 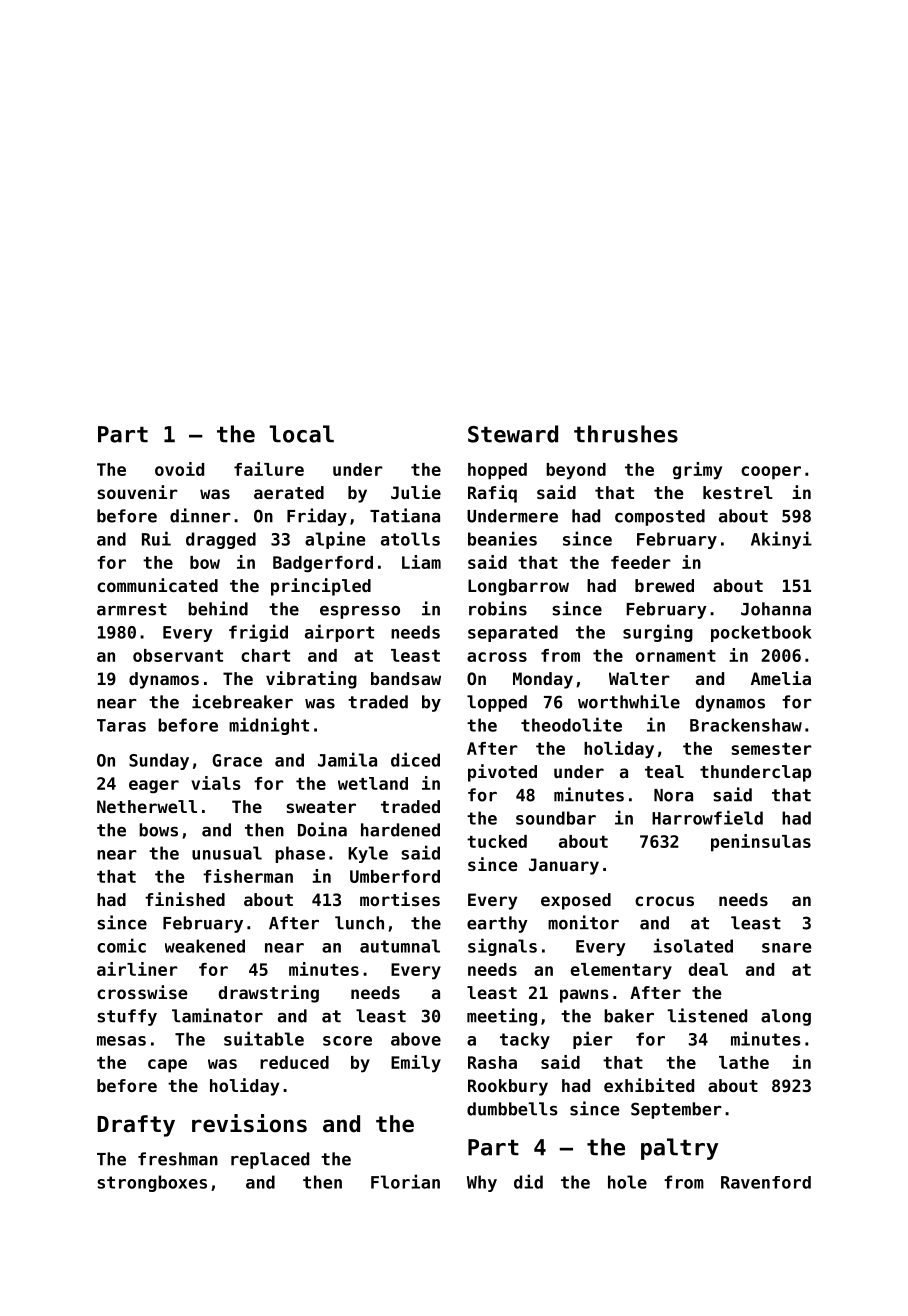 What do you see at coordinates (406, 678) in the screenshot?
I see `bandsaw` at bounding box center [406, 678].
